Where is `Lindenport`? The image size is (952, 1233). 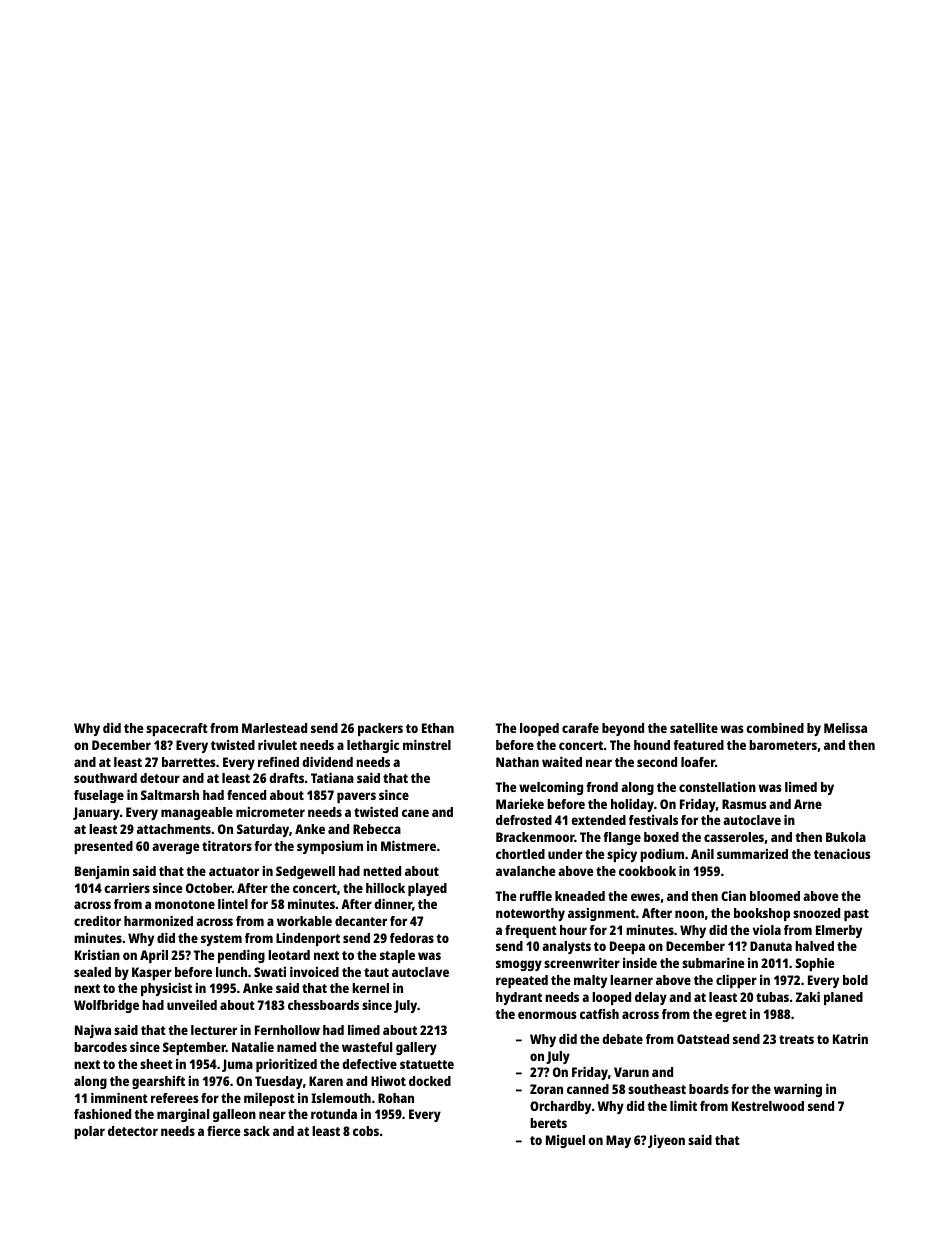
Lindenport is located at coordinates (308, 939).
